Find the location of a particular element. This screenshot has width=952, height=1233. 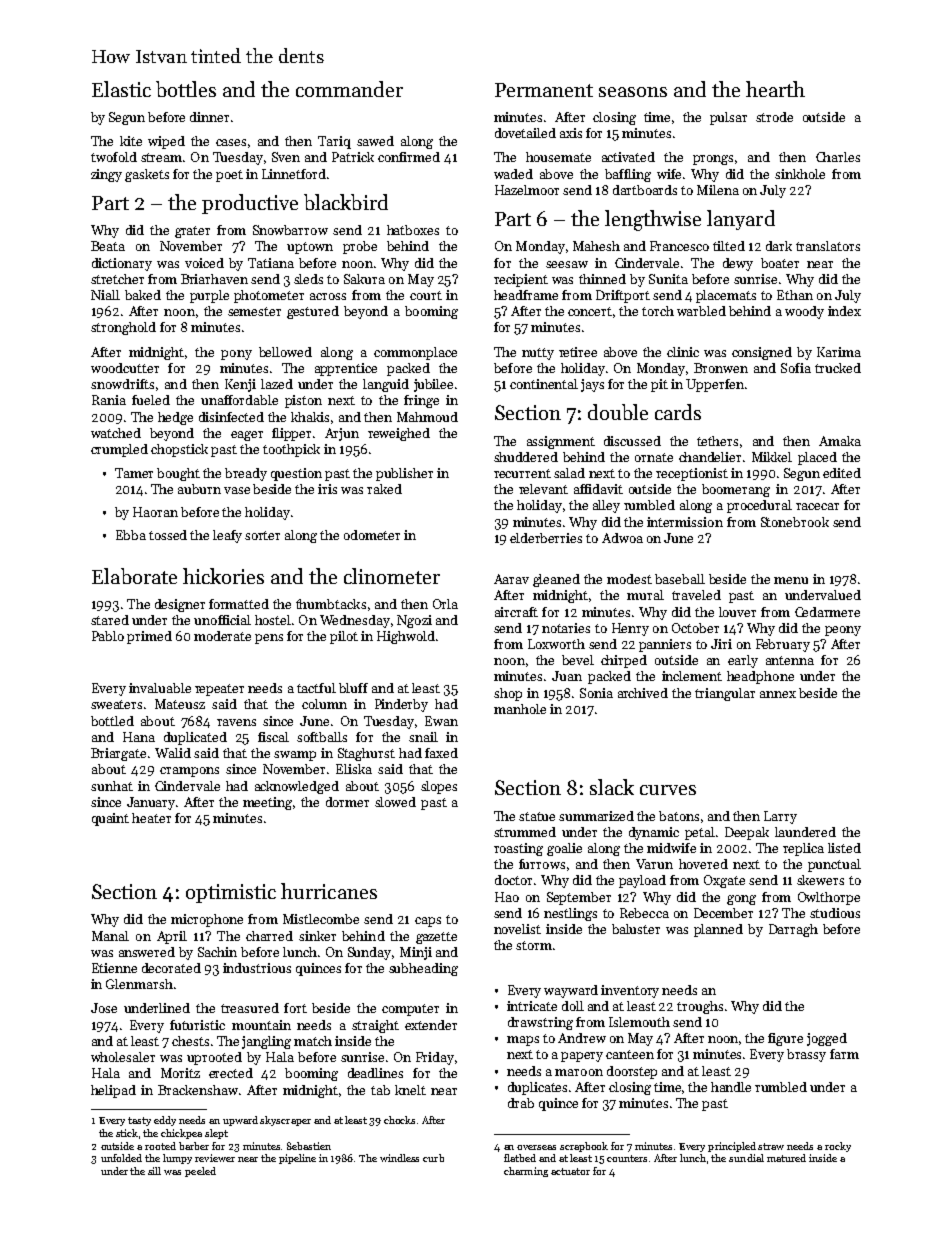

index is located at coordinates (844, 311).
